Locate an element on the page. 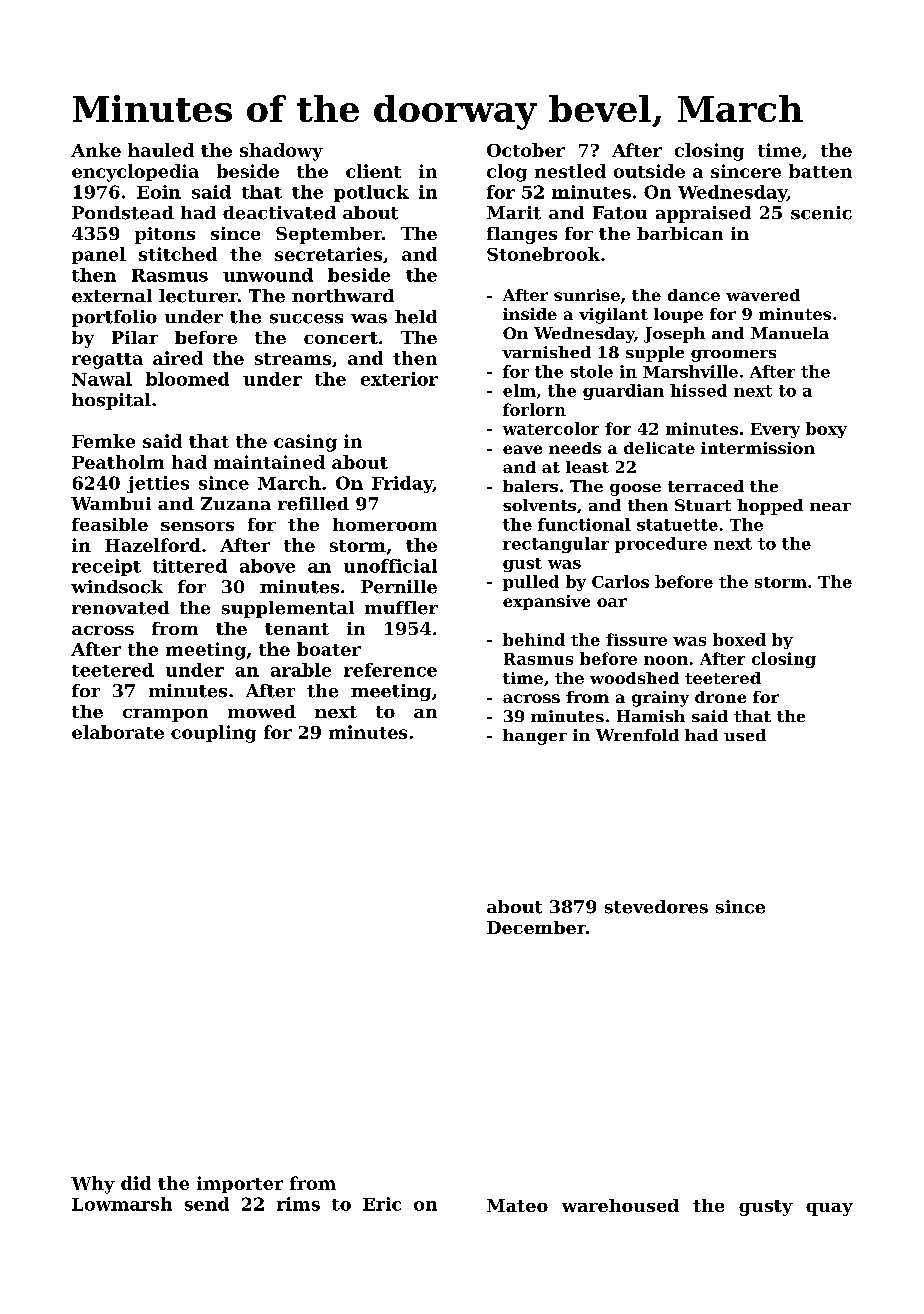 The height and width of the image is (1314, 924). above is located at coordinates (267, 566).
